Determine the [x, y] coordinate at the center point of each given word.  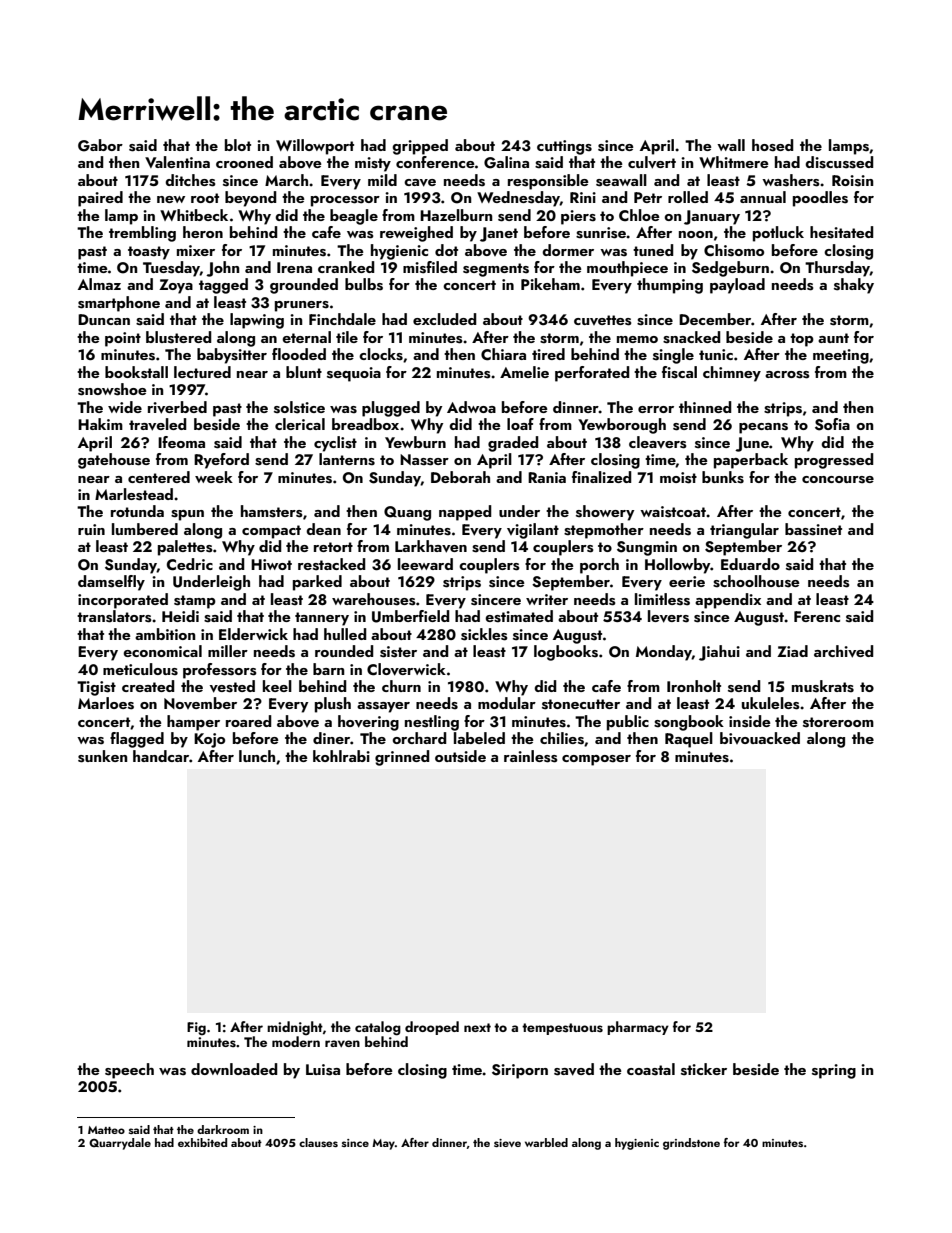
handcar [161, 756]
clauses [318, 1142]
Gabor [100, 145]
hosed [773, 145]
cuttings [564, 147]
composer [596, 760]
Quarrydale [120, 1144]
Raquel [689, 740]
